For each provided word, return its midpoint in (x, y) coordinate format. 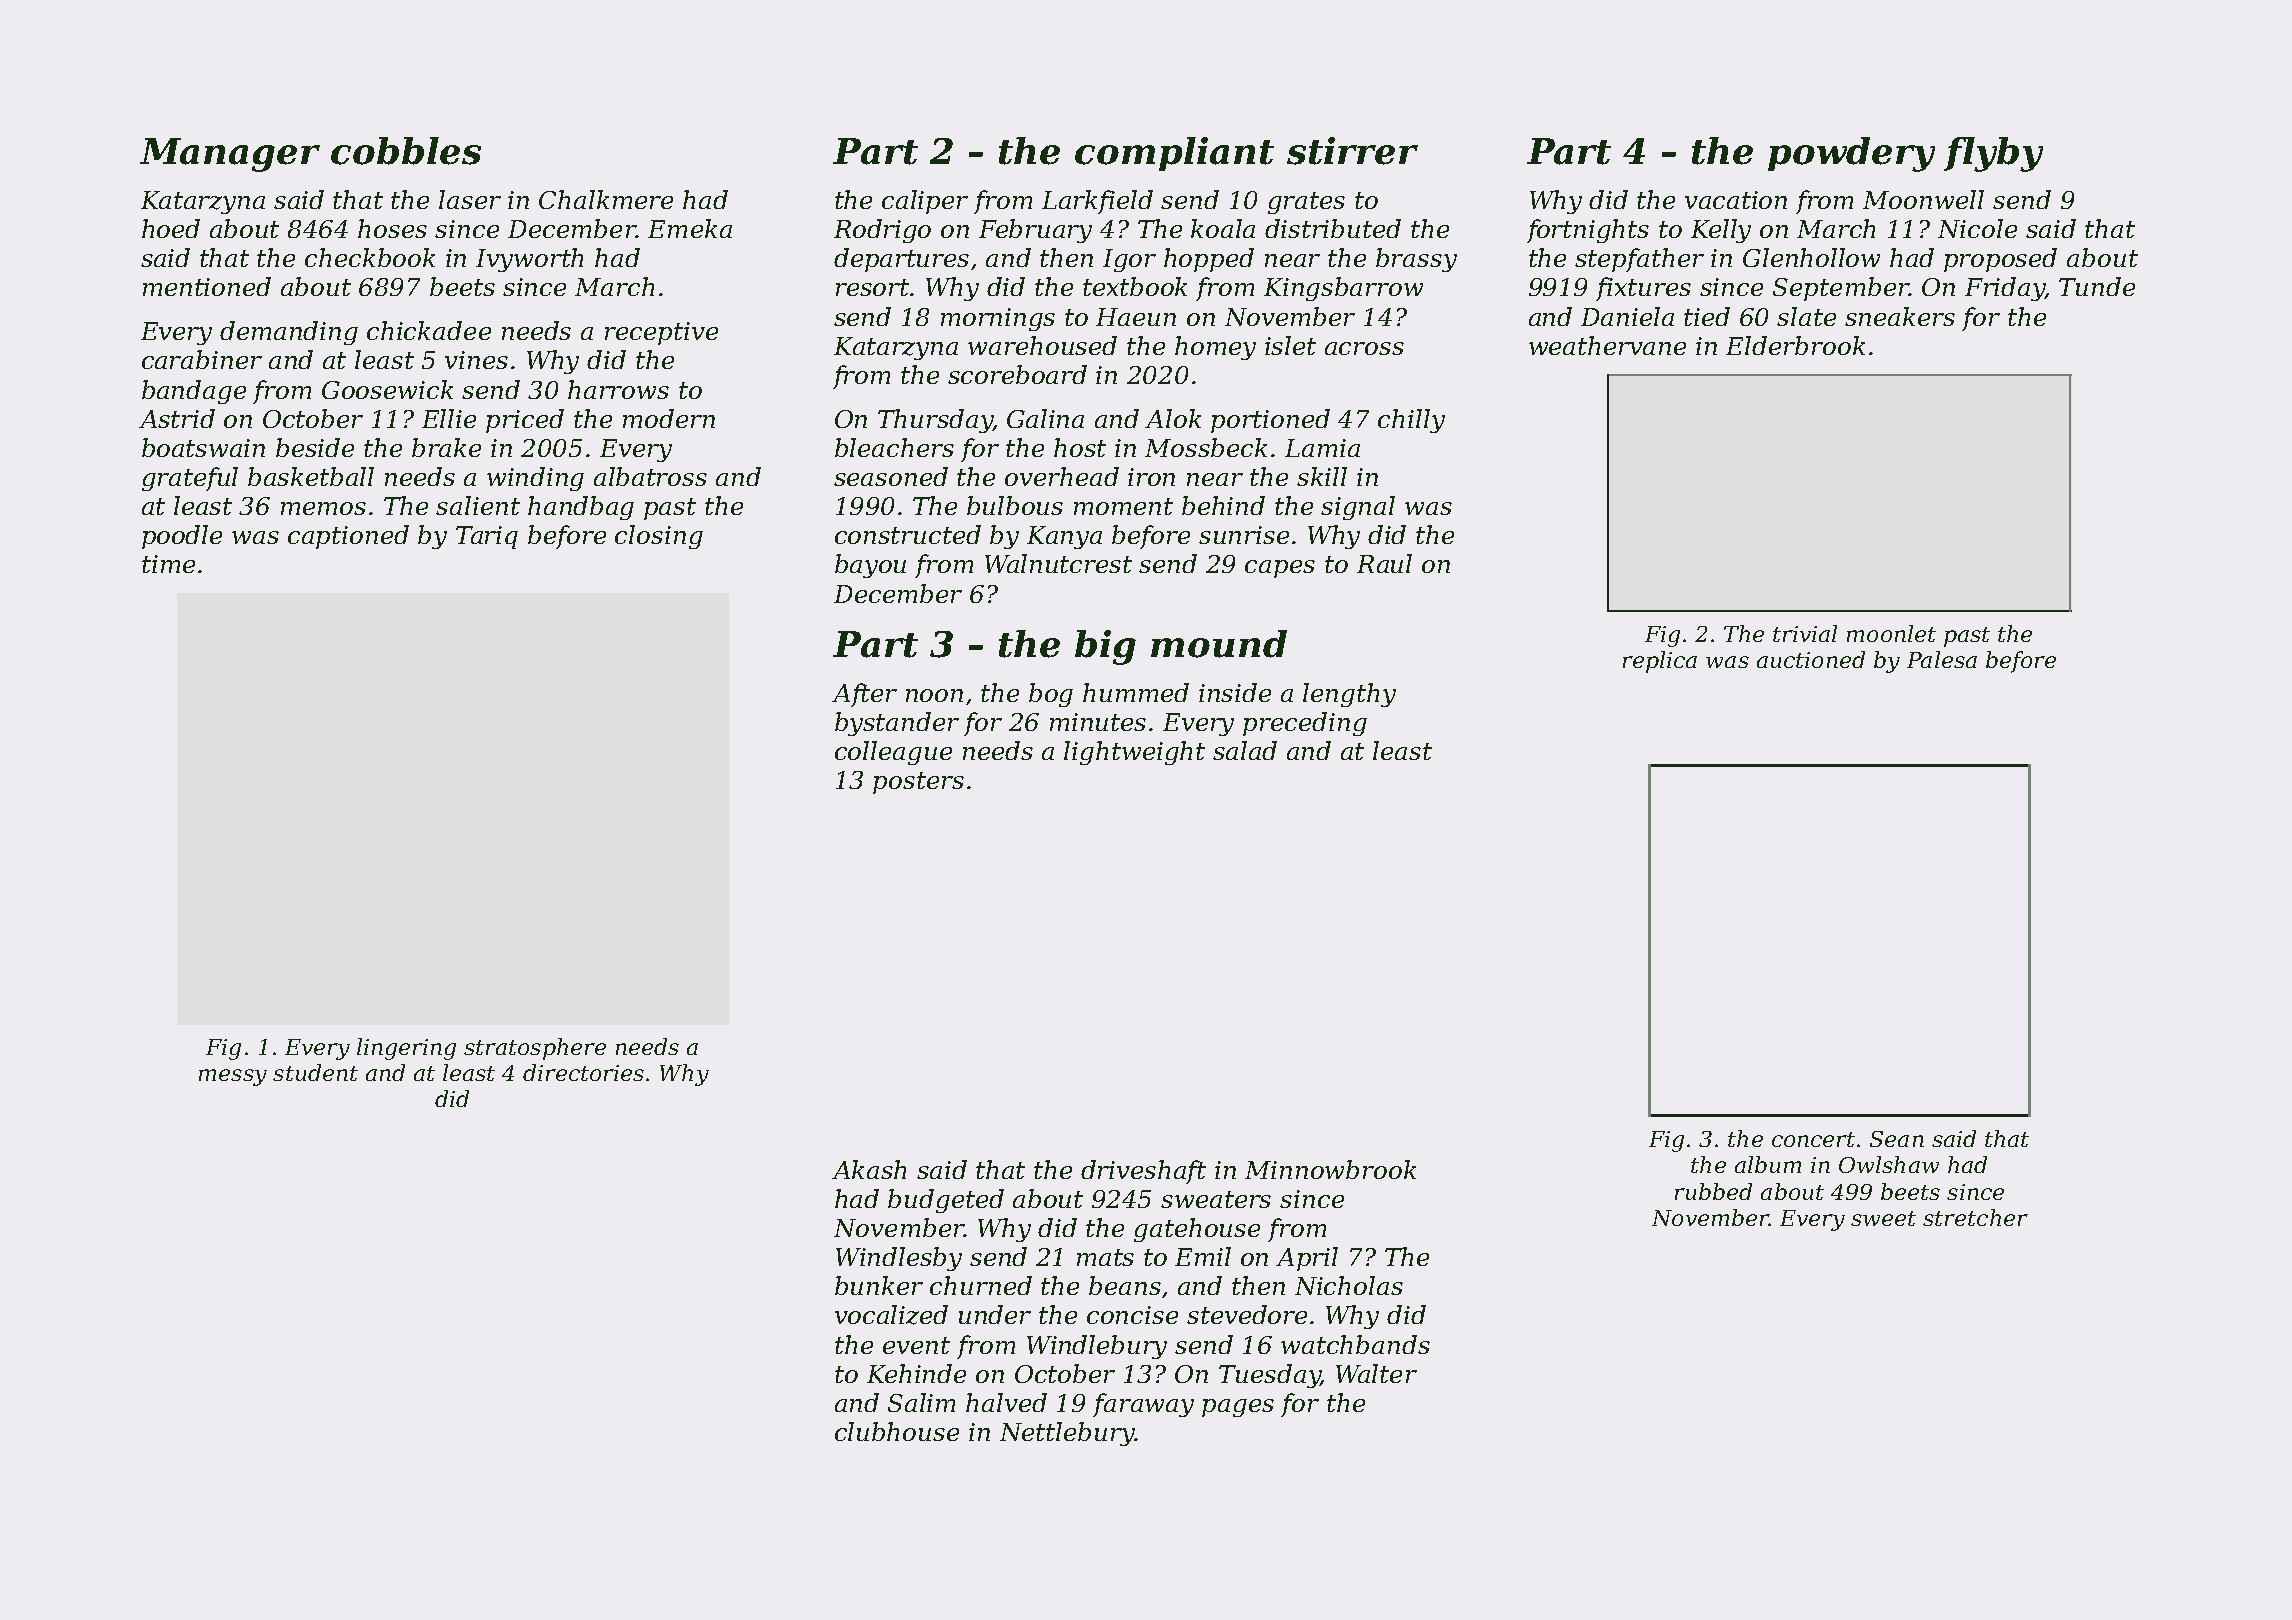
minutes (1098, 722)
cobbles (406, 151)
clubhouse (897, 1431)
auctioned (1811, 659)
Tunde (2097, 286)
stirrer (1352, 151)
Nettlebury (1067, 1434)
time (168, 564)
